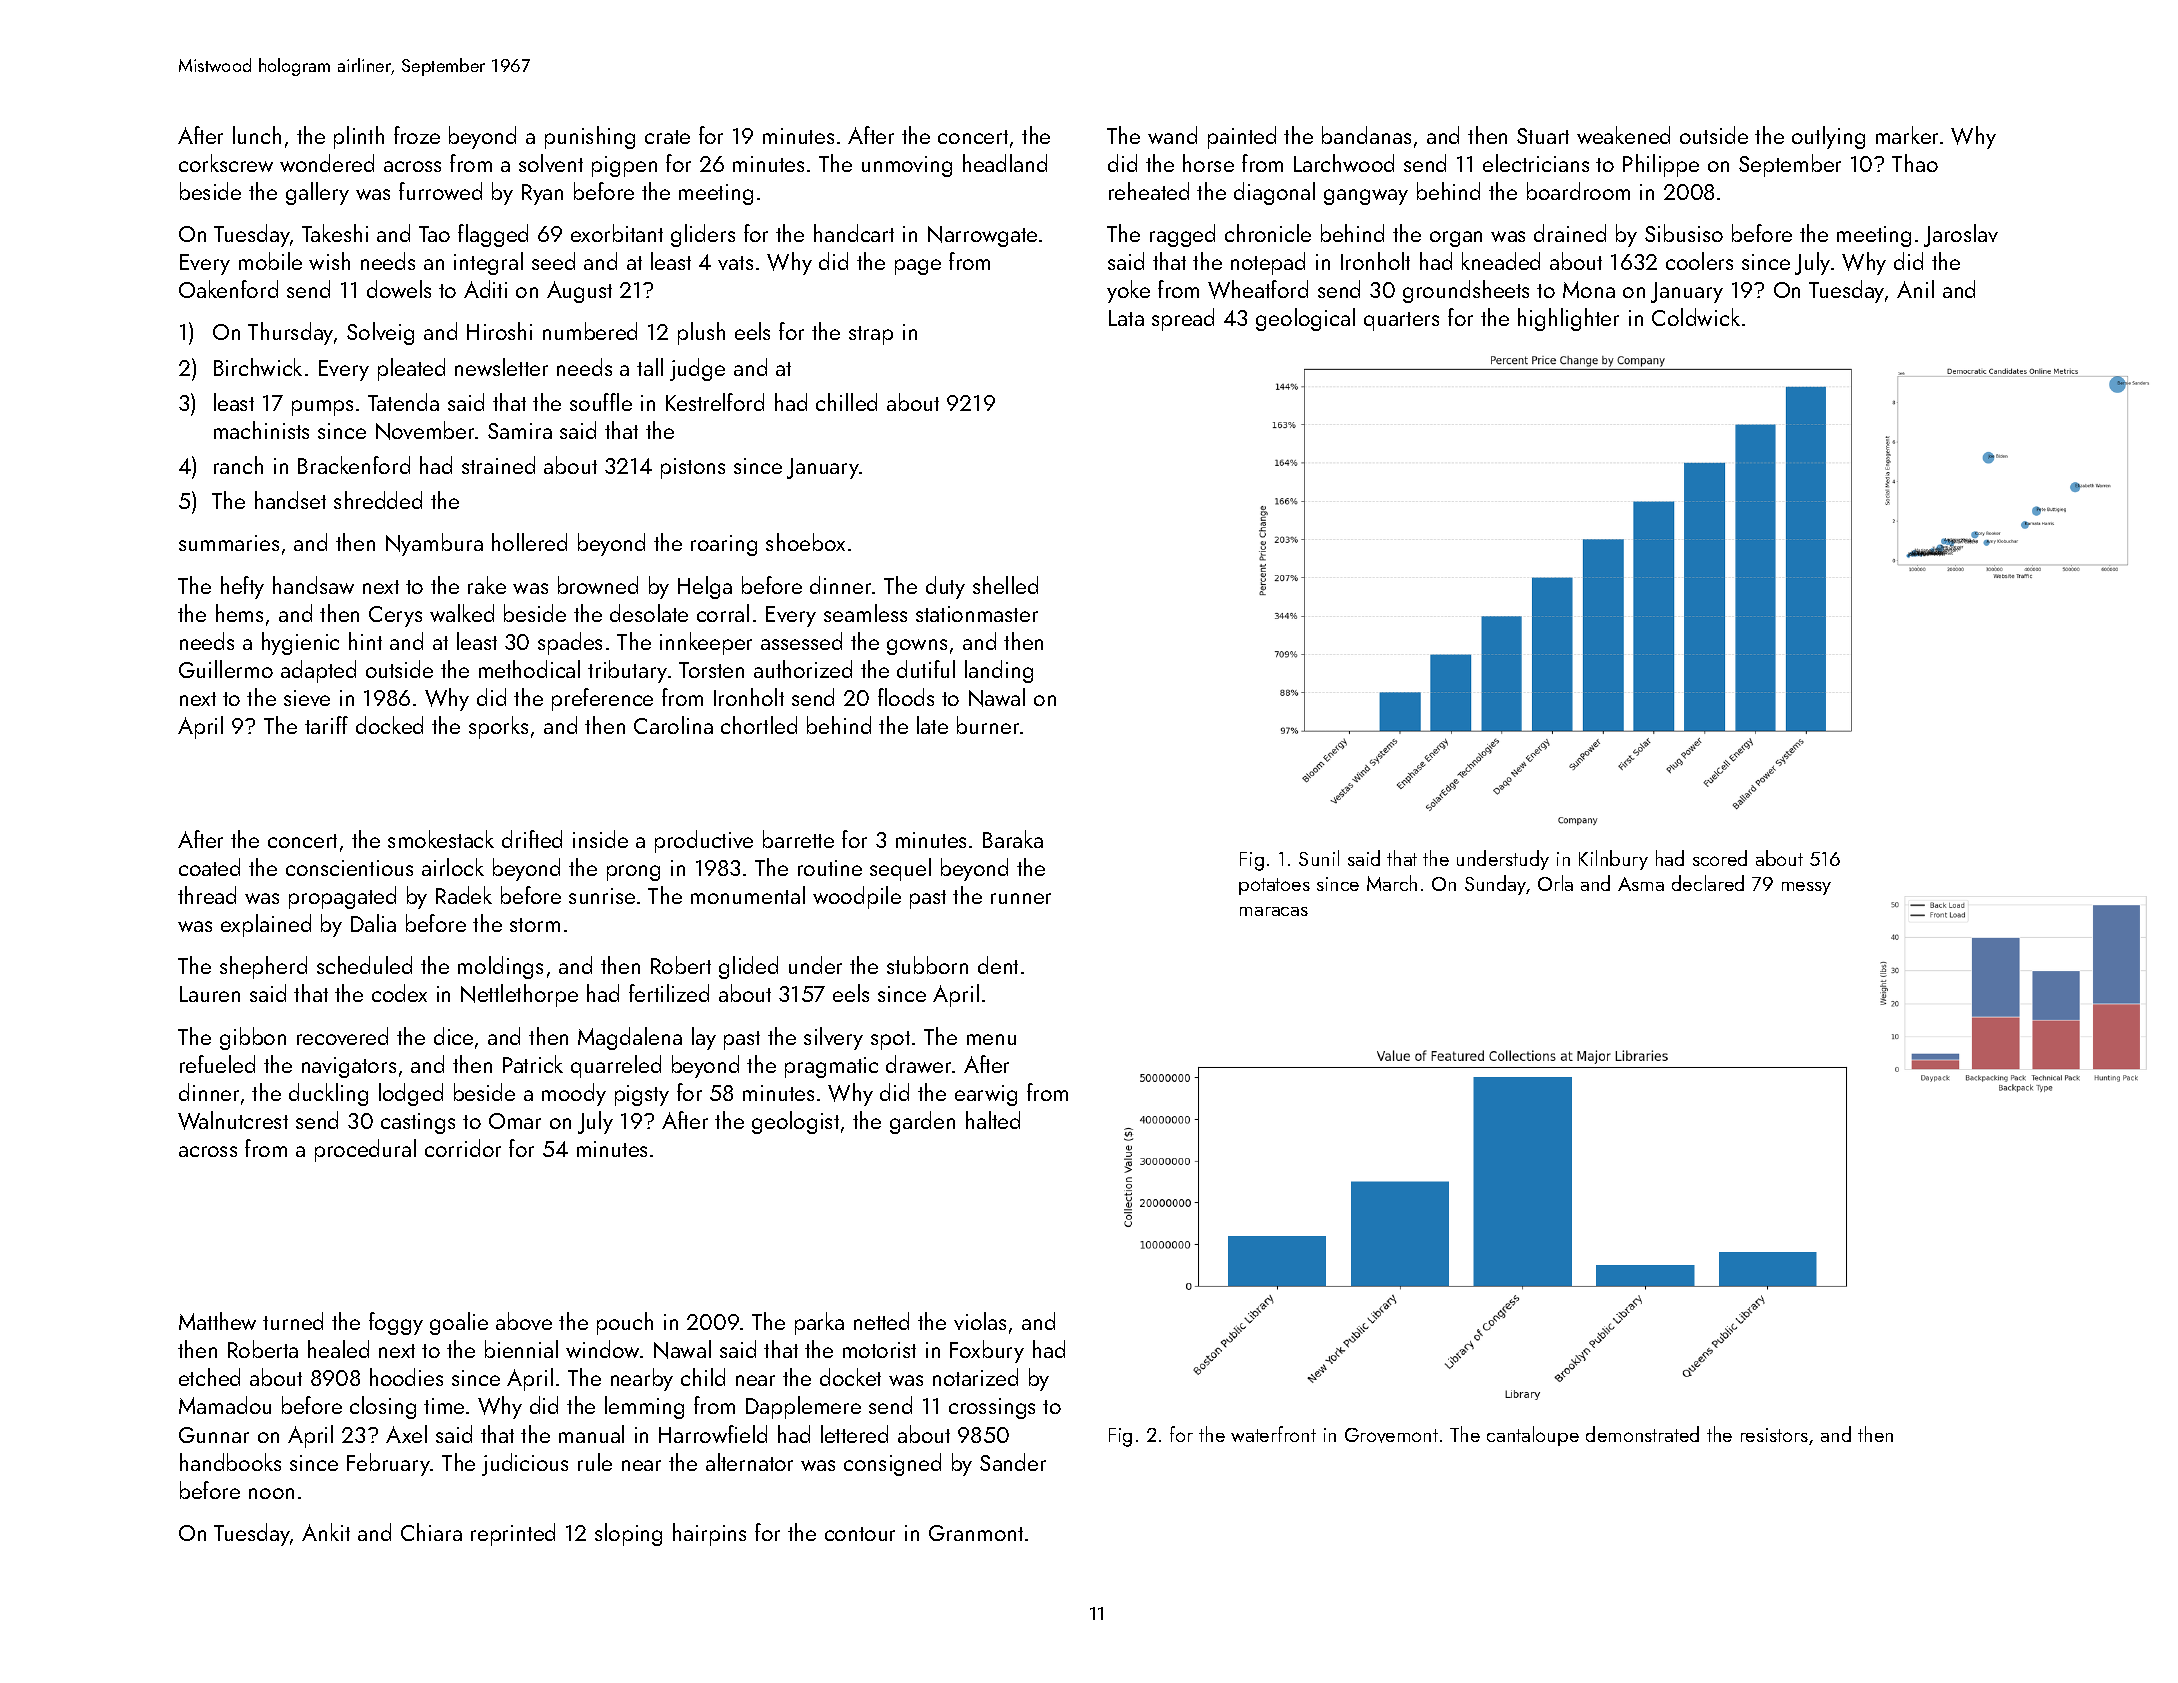 This image has width=2178, height=1683. I want to click on noon, so click(271, 1493).
